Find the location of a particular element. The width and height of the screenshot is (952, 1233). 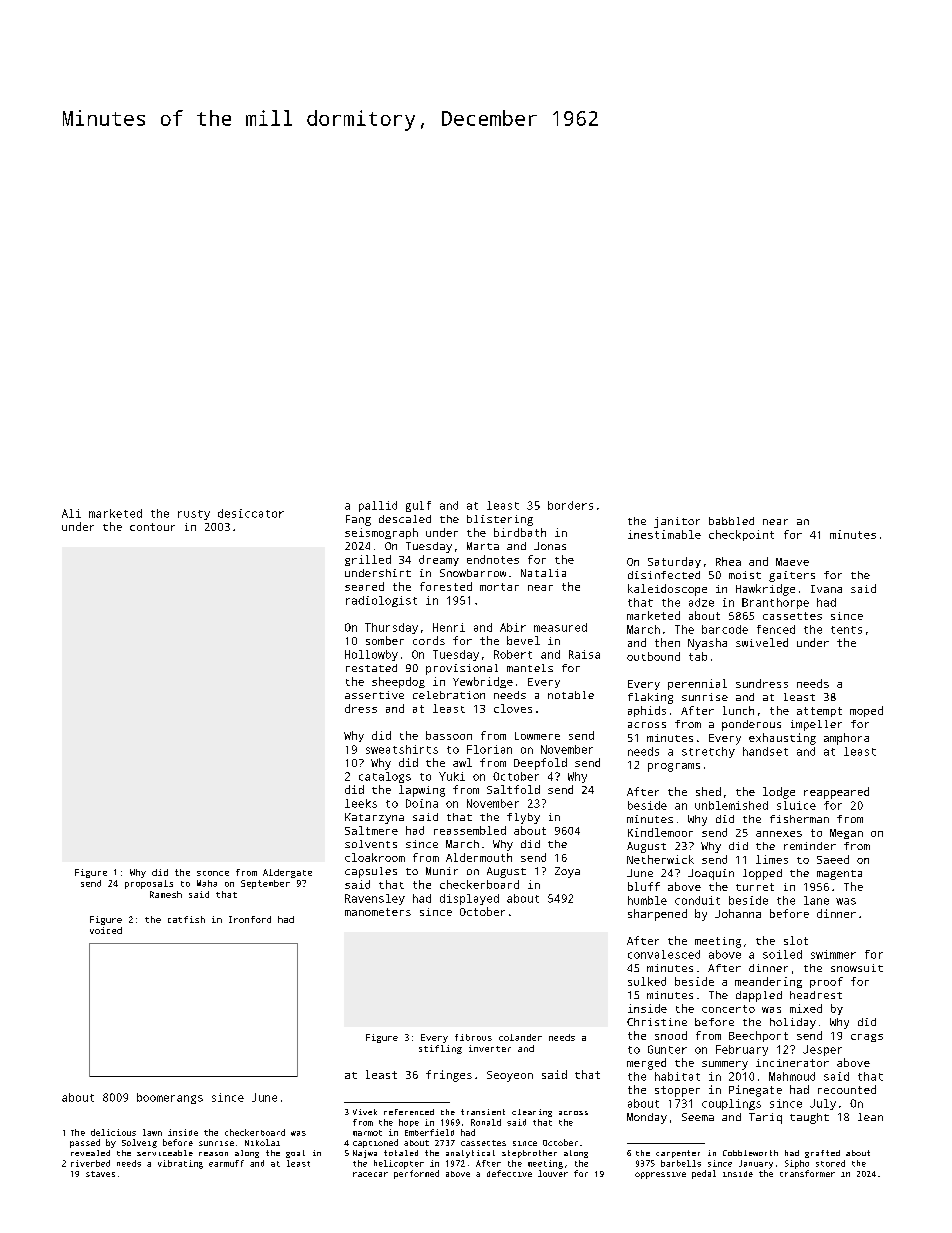

staves is located at coordinates (100, 1174).
